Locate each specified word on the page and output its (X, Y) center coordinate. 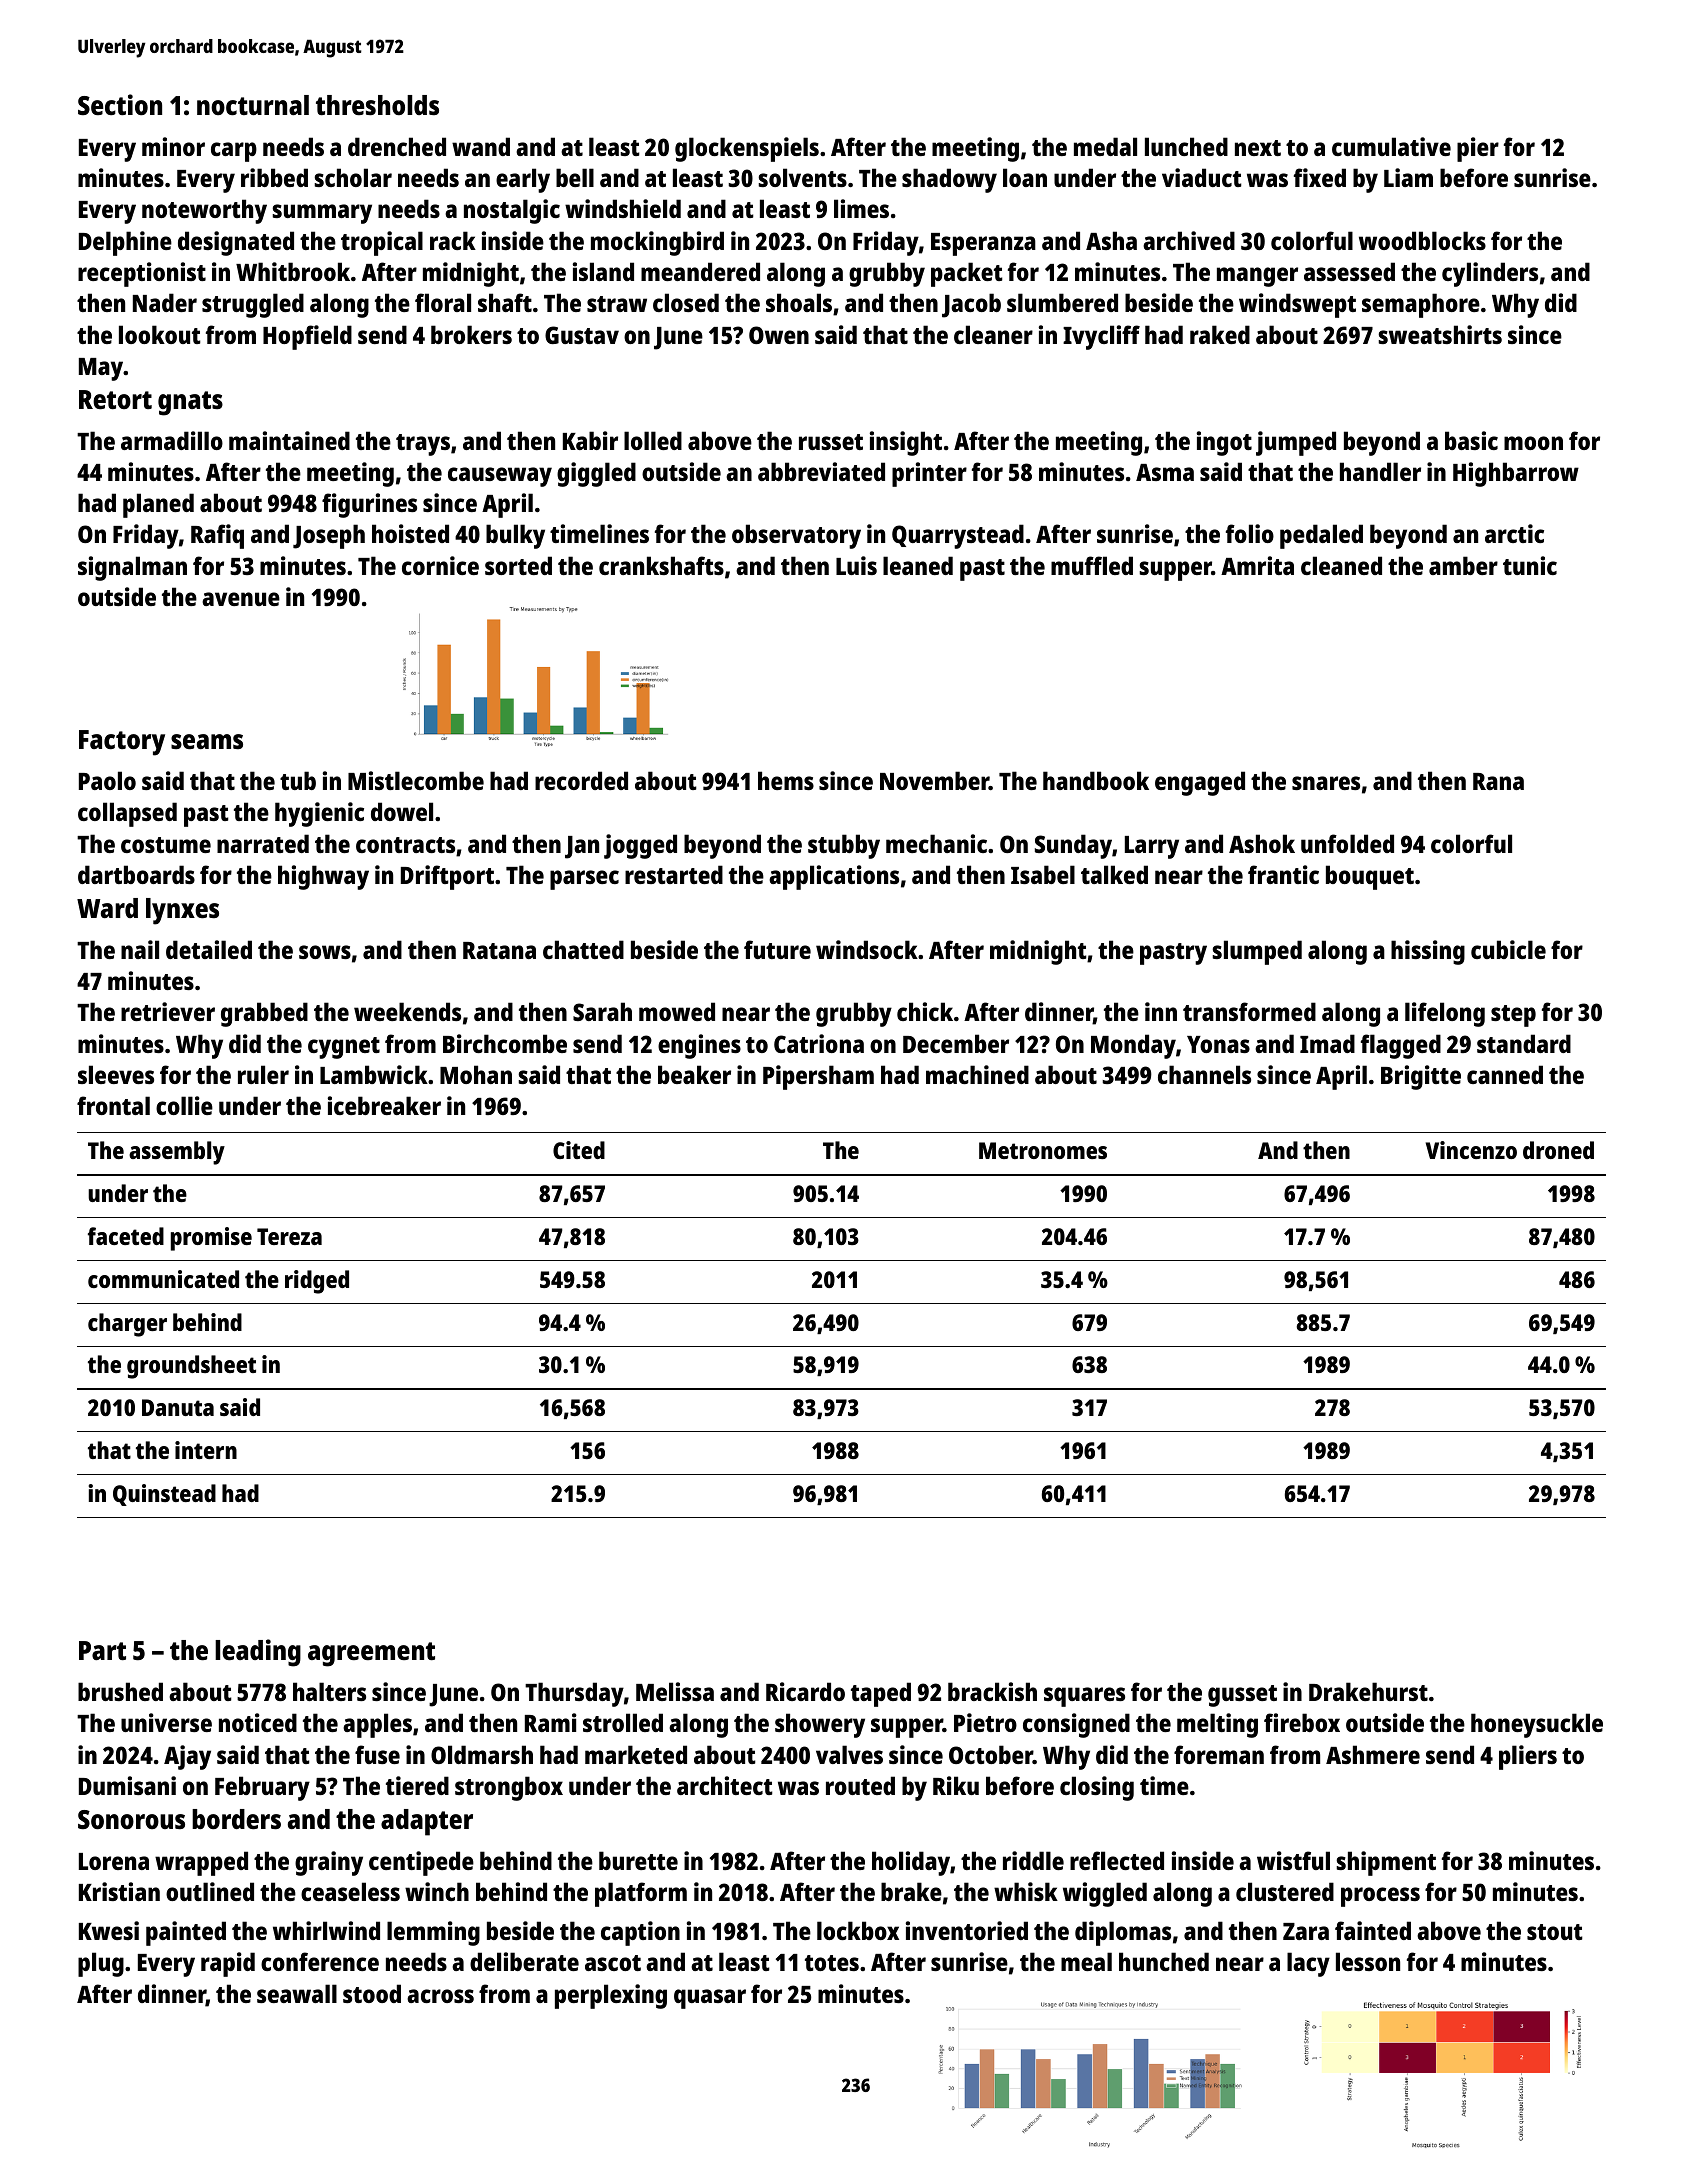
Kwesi (109, 1930)
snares (1326, 783)
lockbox (858, 1930)
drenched (397, 146)
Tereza (289, 1236)
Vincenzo (1471, 1150)
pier (1478, 149)
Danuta (178, 1407)
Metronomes (1043, 1150)
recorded (581, 780)
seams (207, 742)
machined (977, 1074)
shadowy (949, 180)
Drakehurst (1368, 1691)
